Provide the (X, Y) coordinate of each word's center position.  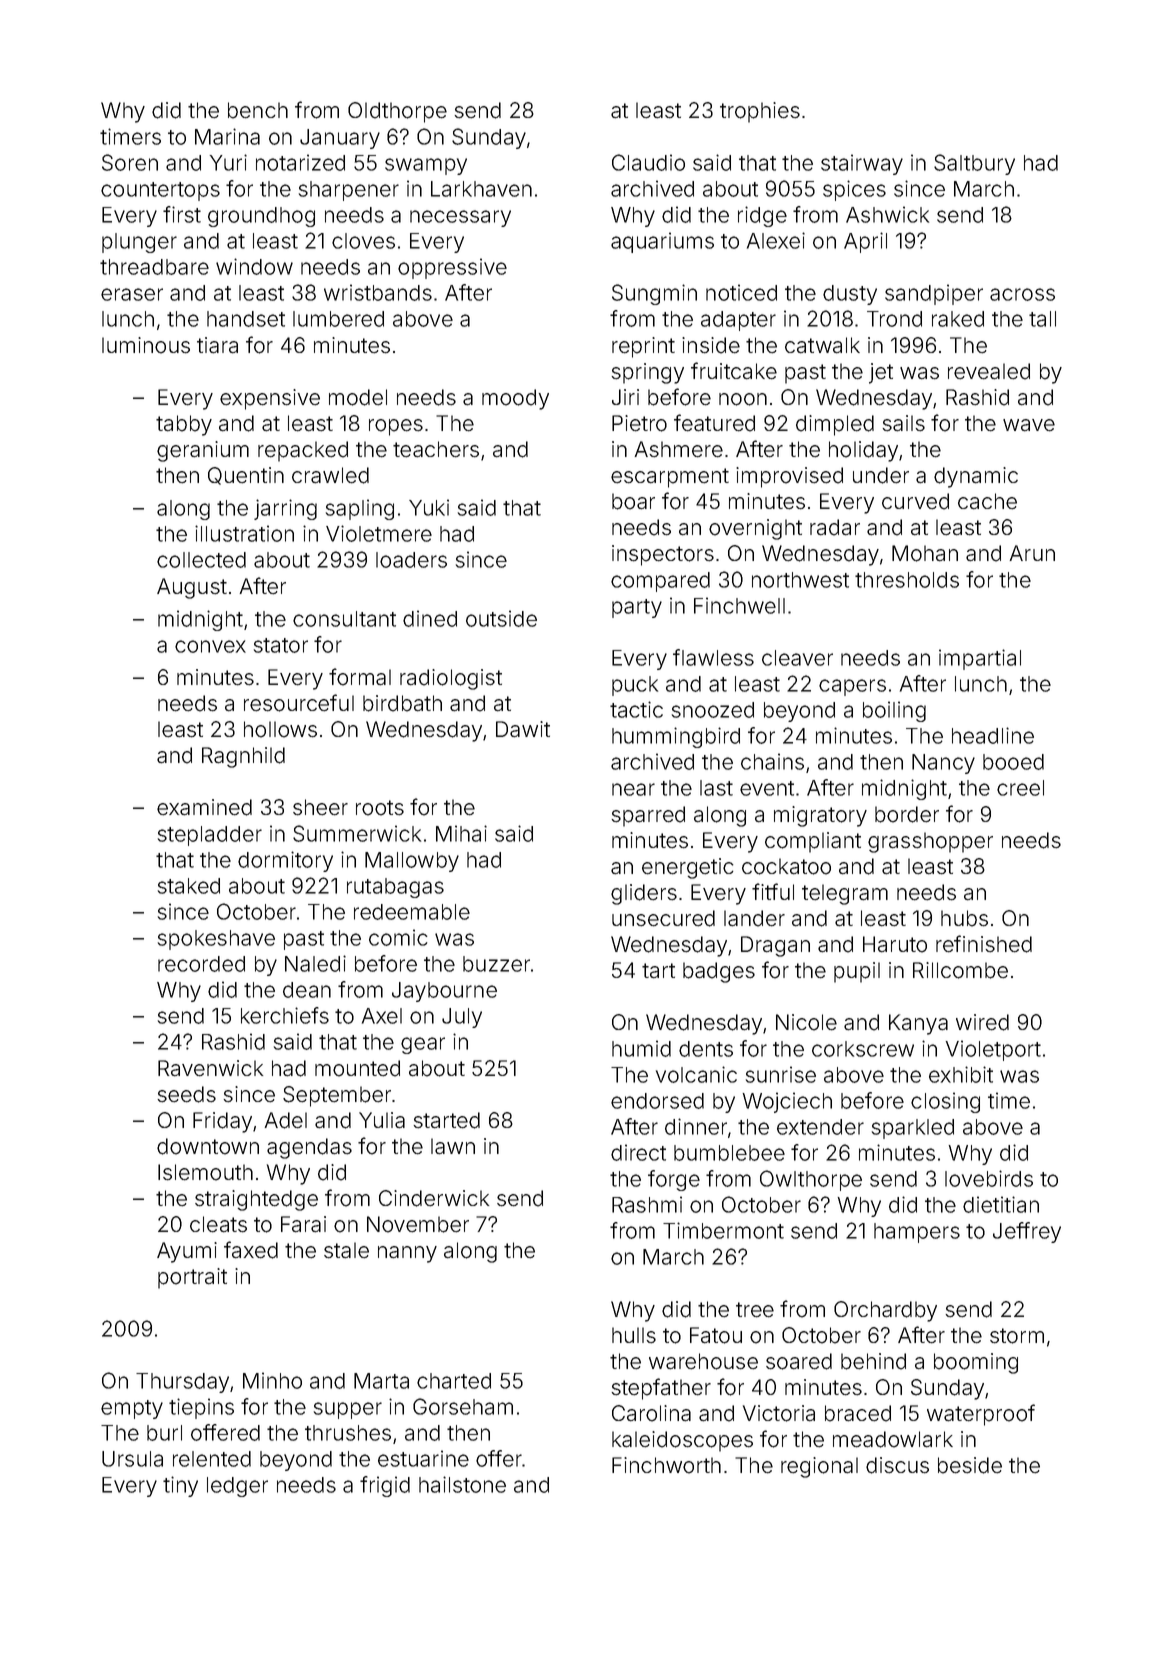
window (254, 266)
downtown (208, 1146)
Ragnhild (243, 757)
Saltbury (974, 164)
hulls (634, 1335)
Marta (381, 1381)
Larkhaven (481, 189)
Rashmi (647, 1204)
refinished (984, 944)
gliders (644, 894)
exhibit (961, 1074)
